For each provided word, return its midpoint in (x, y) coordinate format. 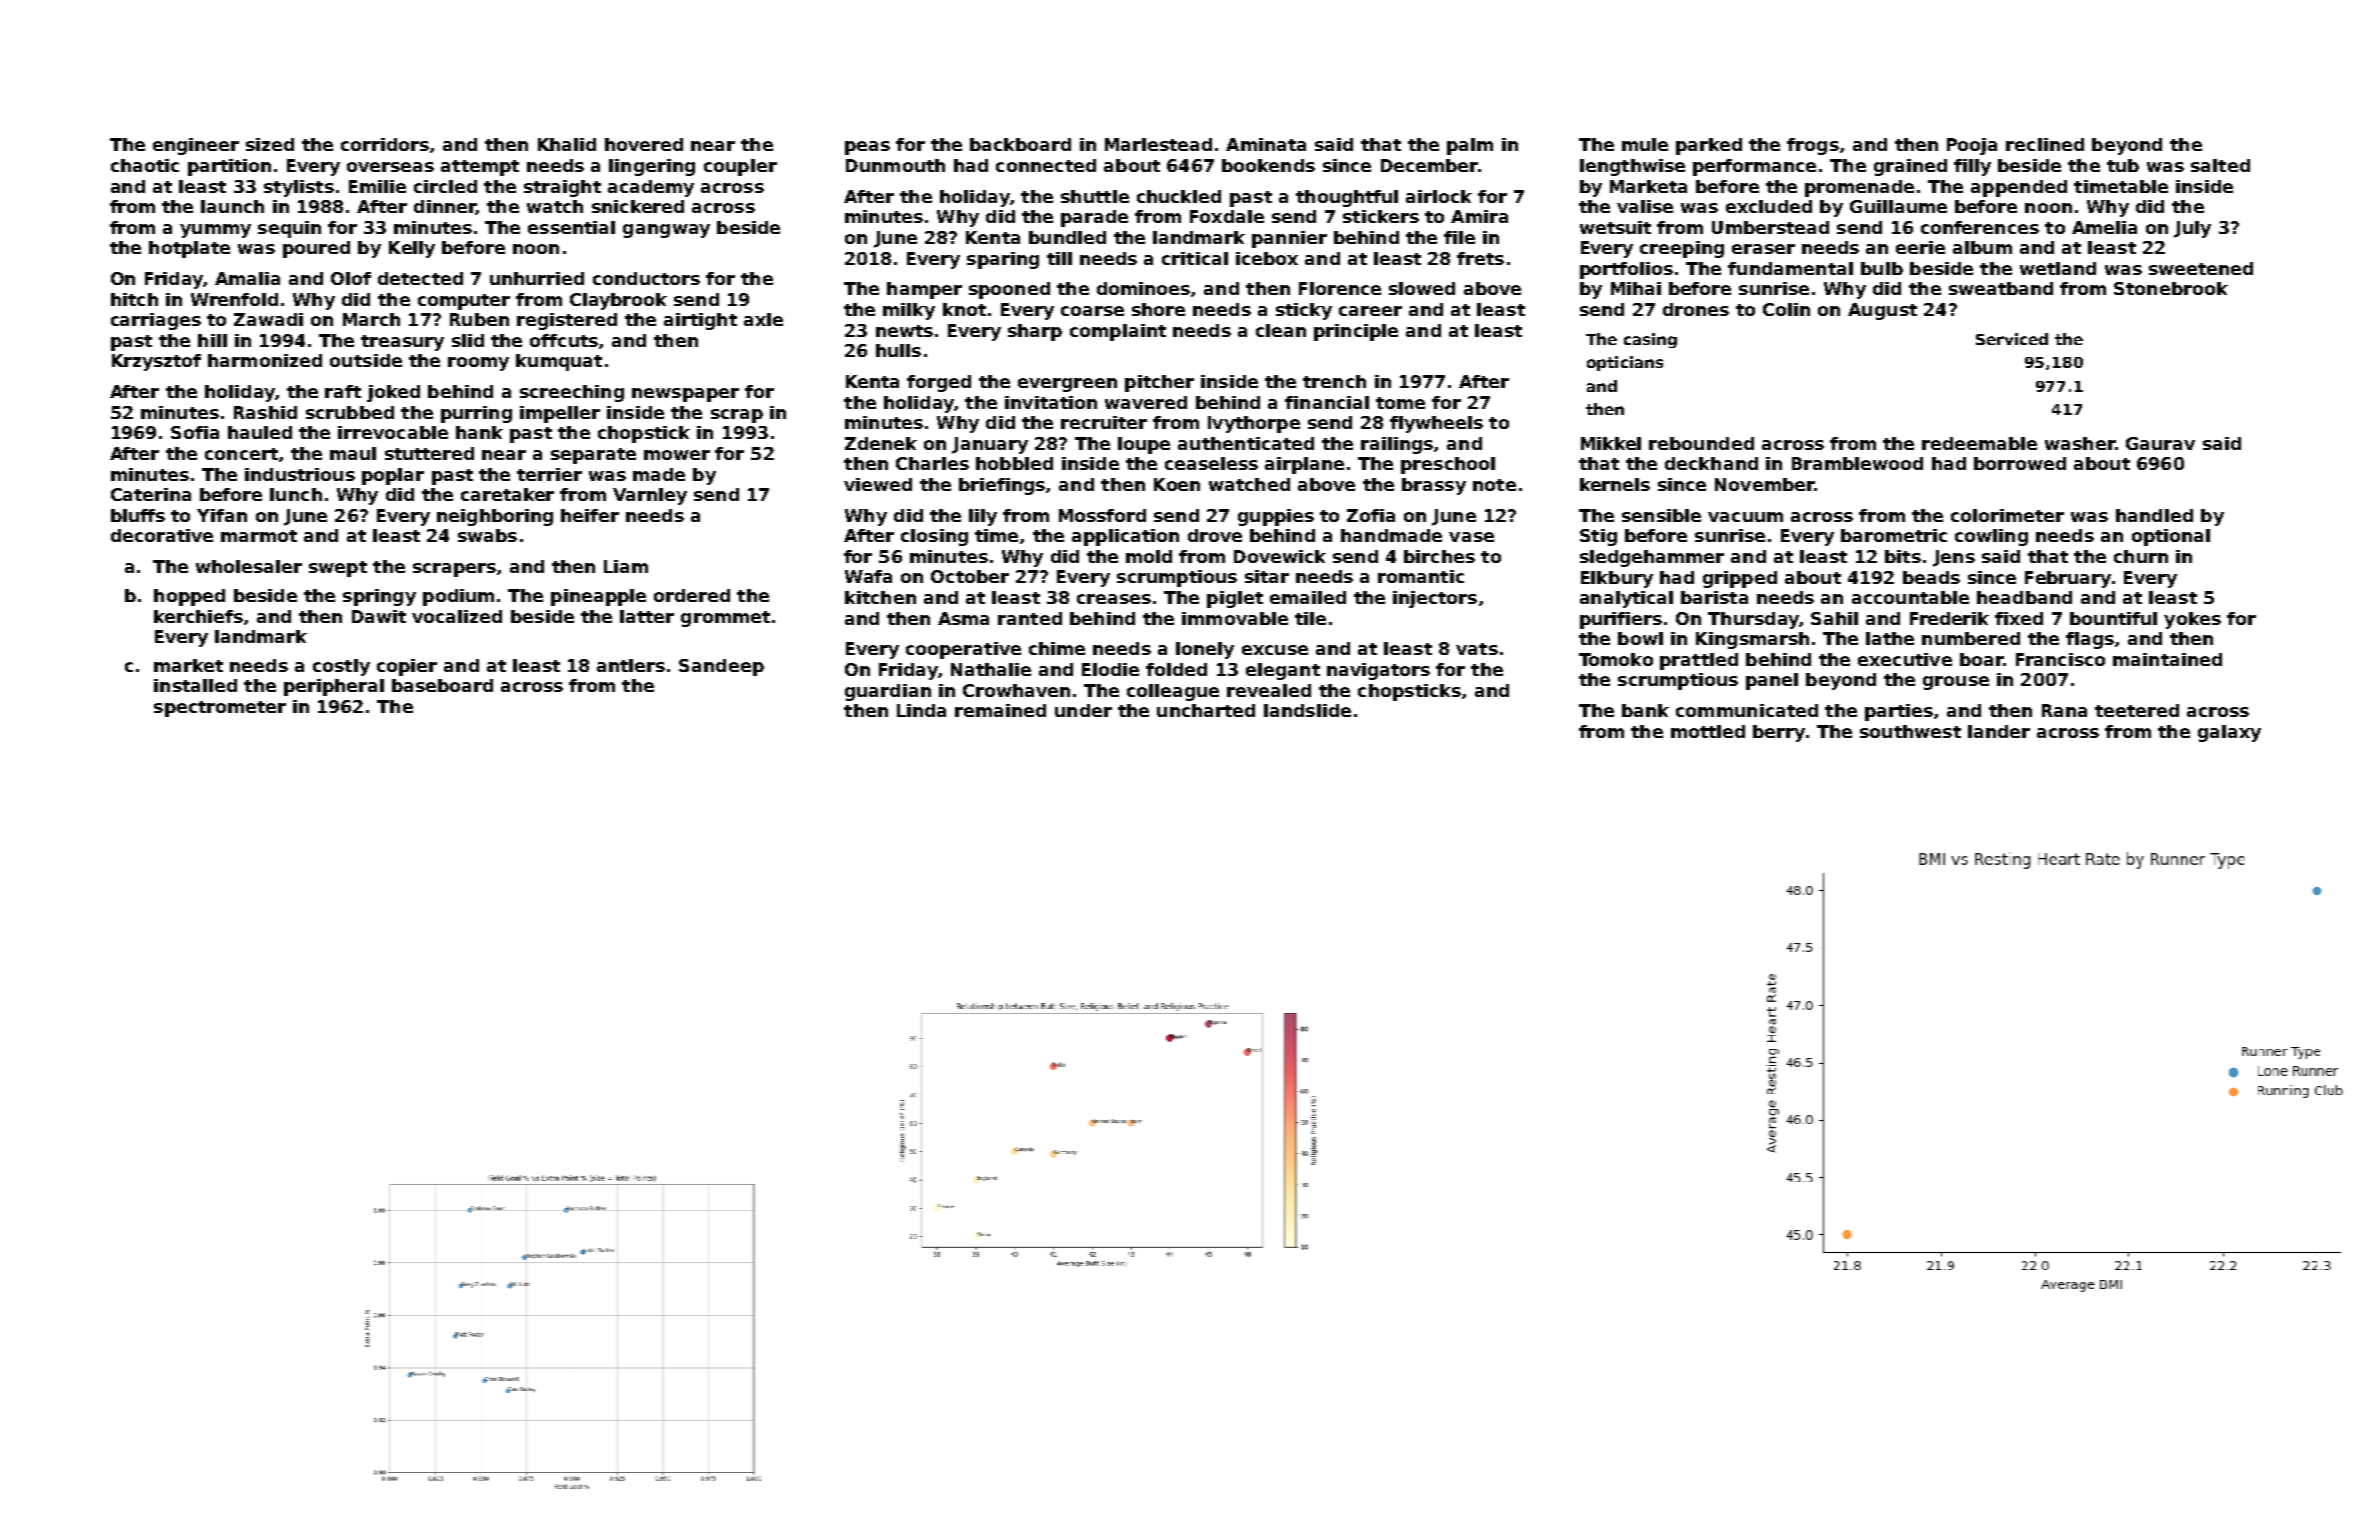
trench (1334, 381)
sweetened (2201, 268)
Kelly (412, 249)
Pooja (1972, 146)
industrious (300, 474)
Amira (1479, 216)
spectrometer (220, 709)
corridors (385, 144)
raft (343, 391)
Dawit (379, 616)
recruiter (1104, 422)
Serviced (2012, 339)
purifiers (1621, 620)
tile (1310, 618)
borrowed (2020, 463)
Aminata (1266, 144)
